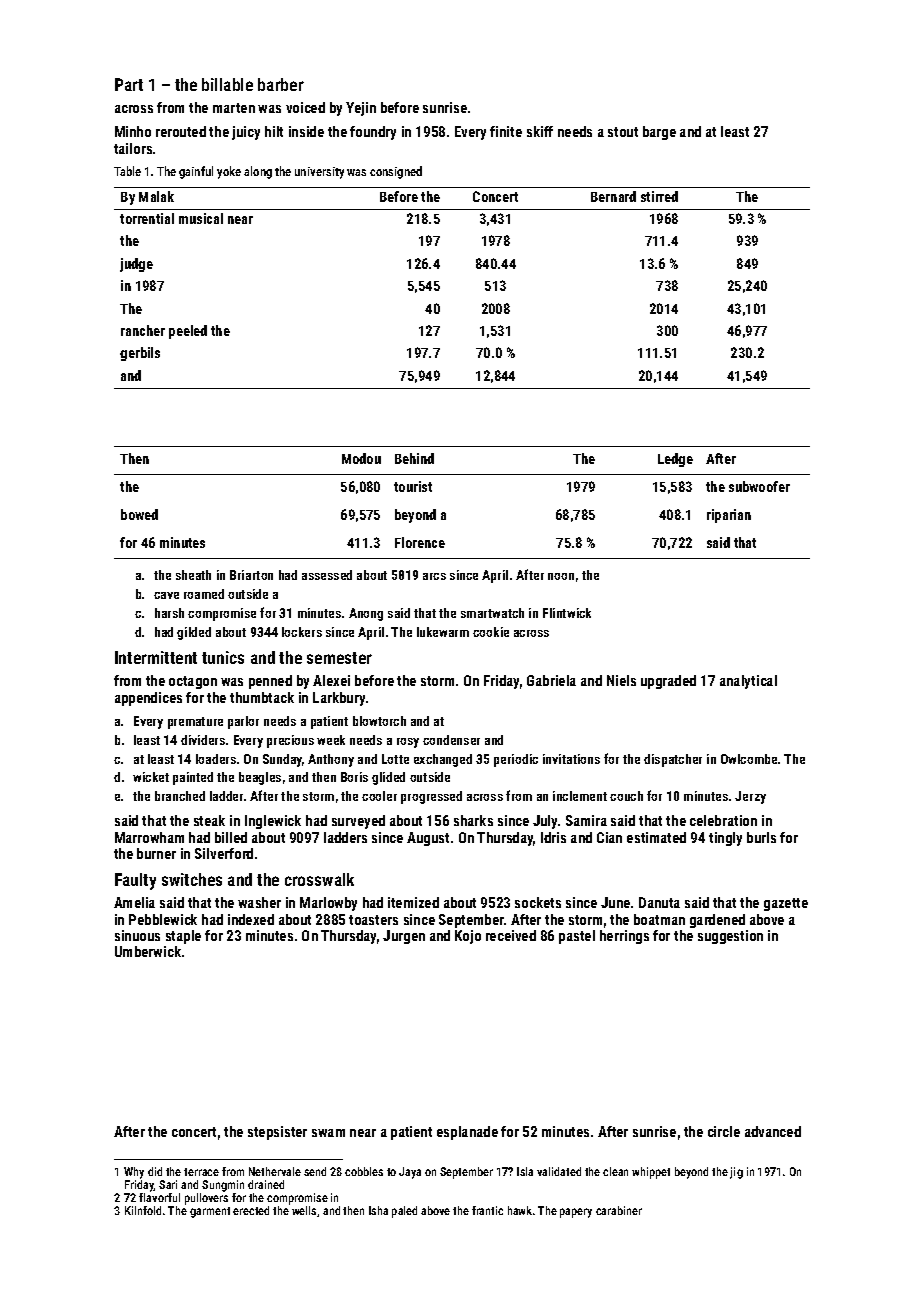  Describe the element at coordinates (136, 265) in the screenshot. I see `judge` at that location.
